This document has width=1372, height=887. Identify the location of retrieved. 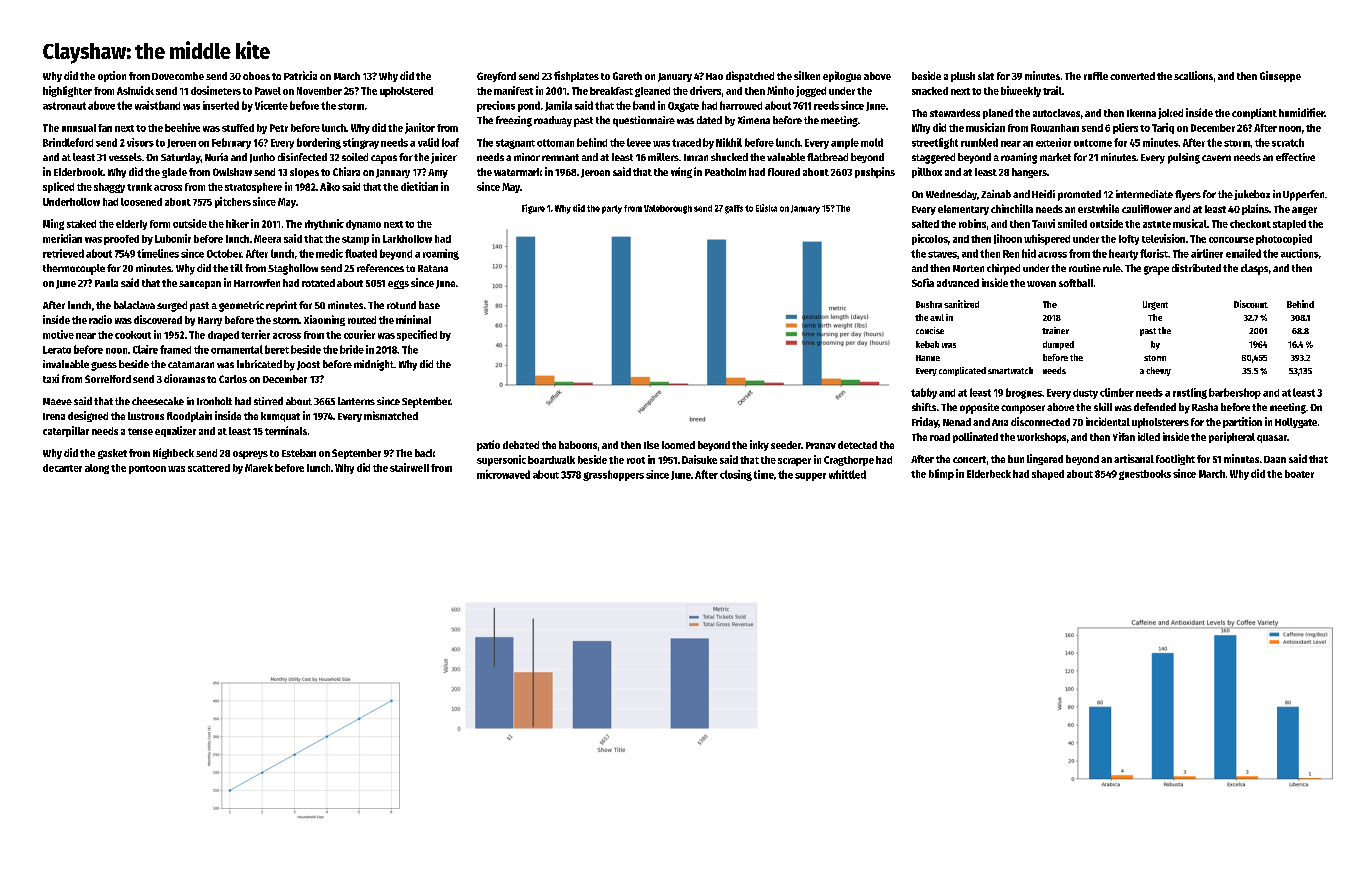
(63, 253).
